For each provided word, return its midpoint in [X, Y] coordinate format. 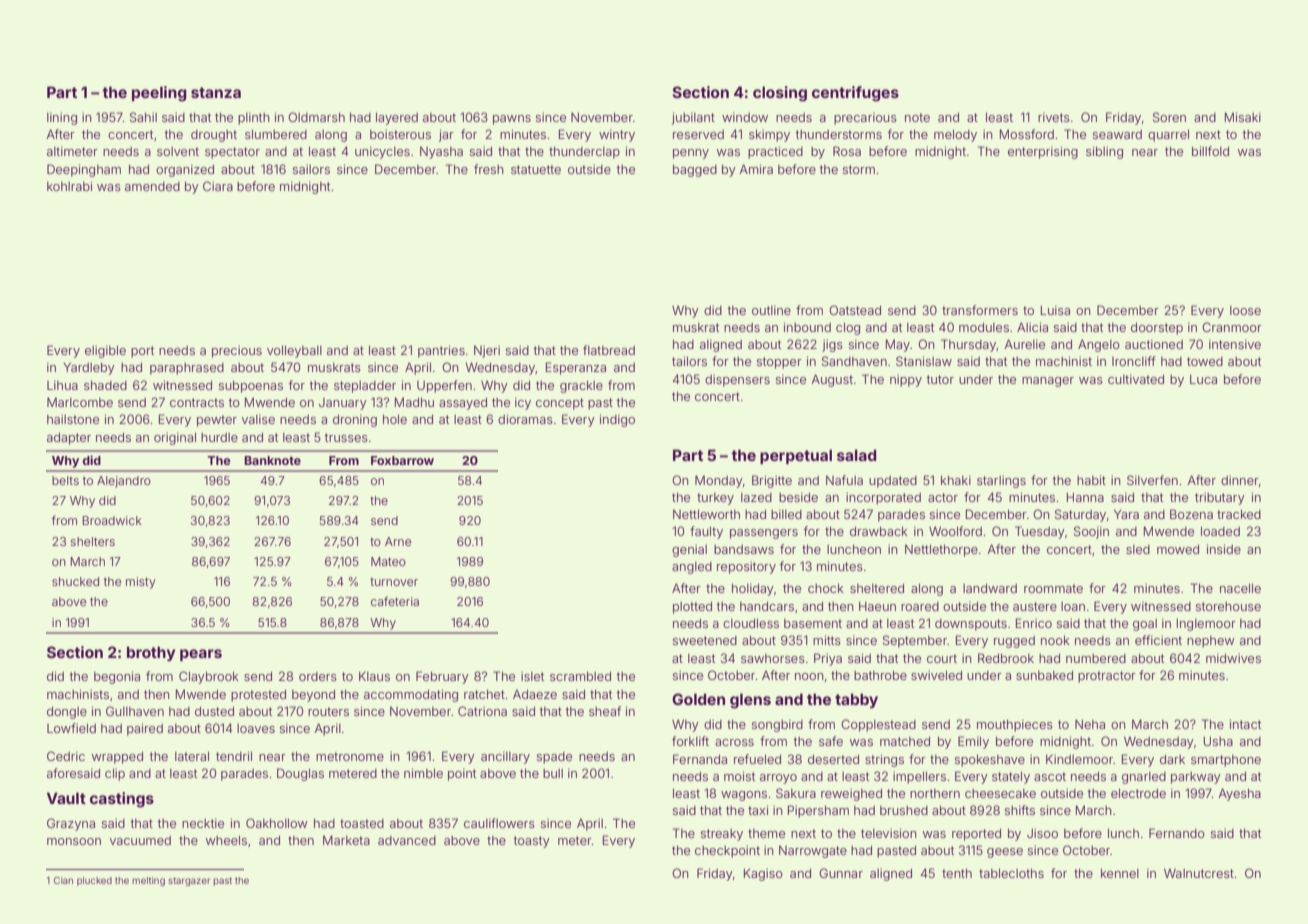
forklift [690, 741]
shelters [93, 541]
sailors [311, 169]
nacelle [1240, 588]
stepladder [365, 387]
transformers [980, 310]
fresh [489, 169]
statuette [536, 169]
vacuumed [140, 840]
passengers [764, 534]
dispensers [737, 380]
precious [237, 351]
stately [1011, 778]
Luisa [1055, 310]
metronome [350, 756]
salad [857, 455]
